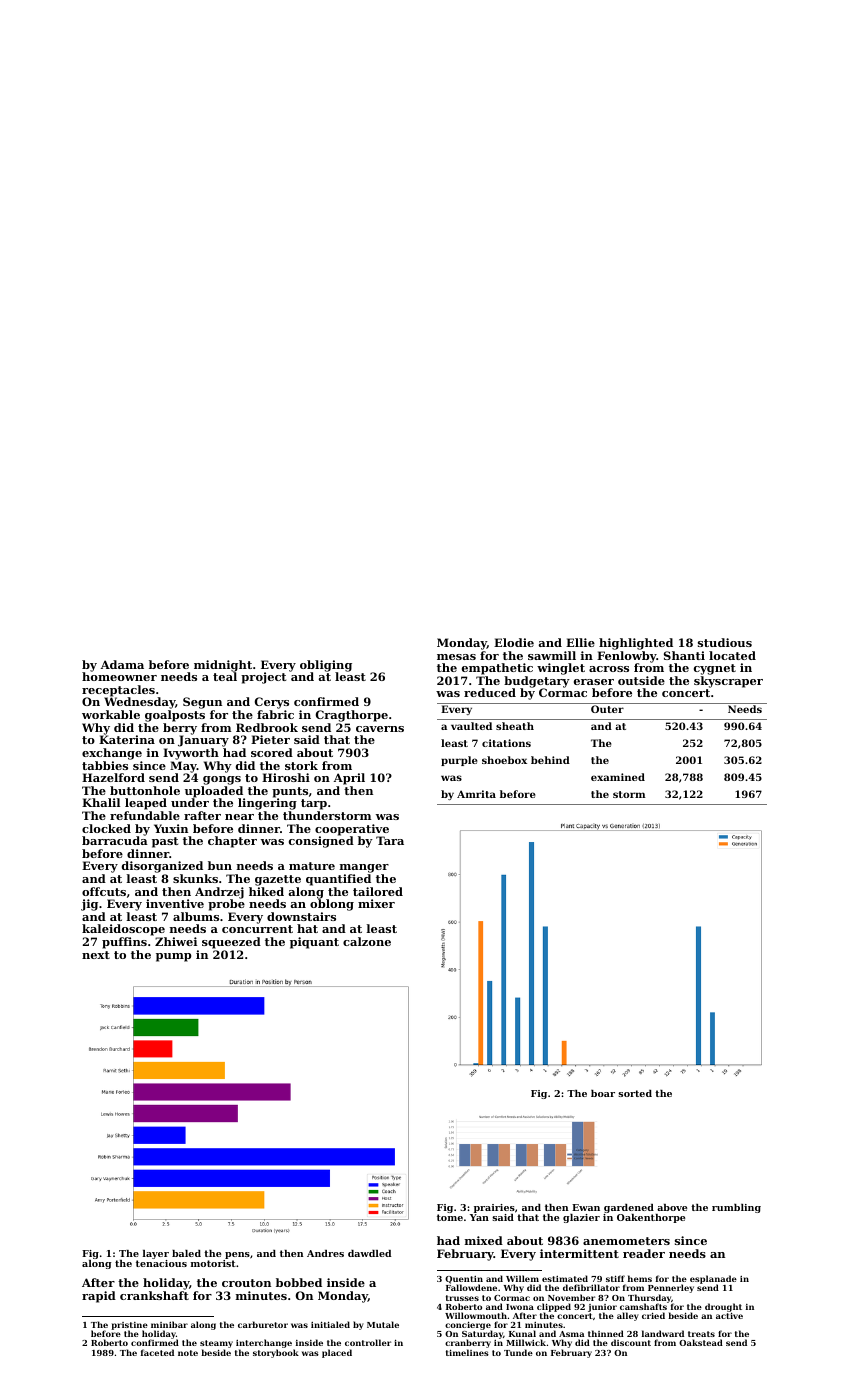 This screenshot has width=849, height=1400. What do you see at coordinates (123, 930) in the screenshot?
I see `kaleidoscope` at bounding box center [123, 930].
